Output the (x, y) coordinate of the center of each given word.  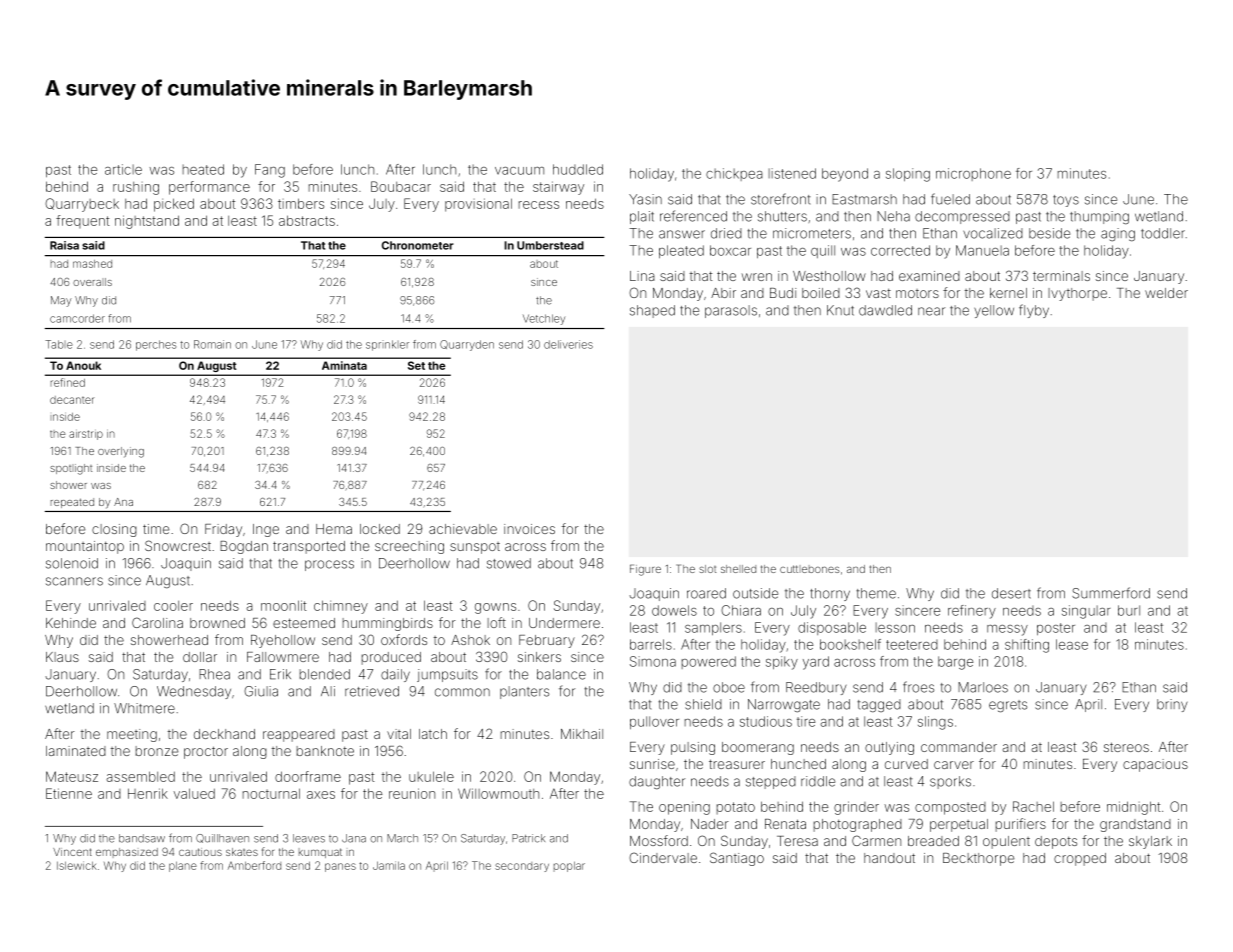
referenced (693, 216)
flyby (1034, 311)
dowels (674, 610)
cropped (1080, 859)
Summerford (1111, 593)
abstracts (307, 220)
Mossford (659, 840)
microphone (973, 174)
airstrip (86, 435)
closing (114, 530)
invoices (529, 529)
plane (183, 867)
